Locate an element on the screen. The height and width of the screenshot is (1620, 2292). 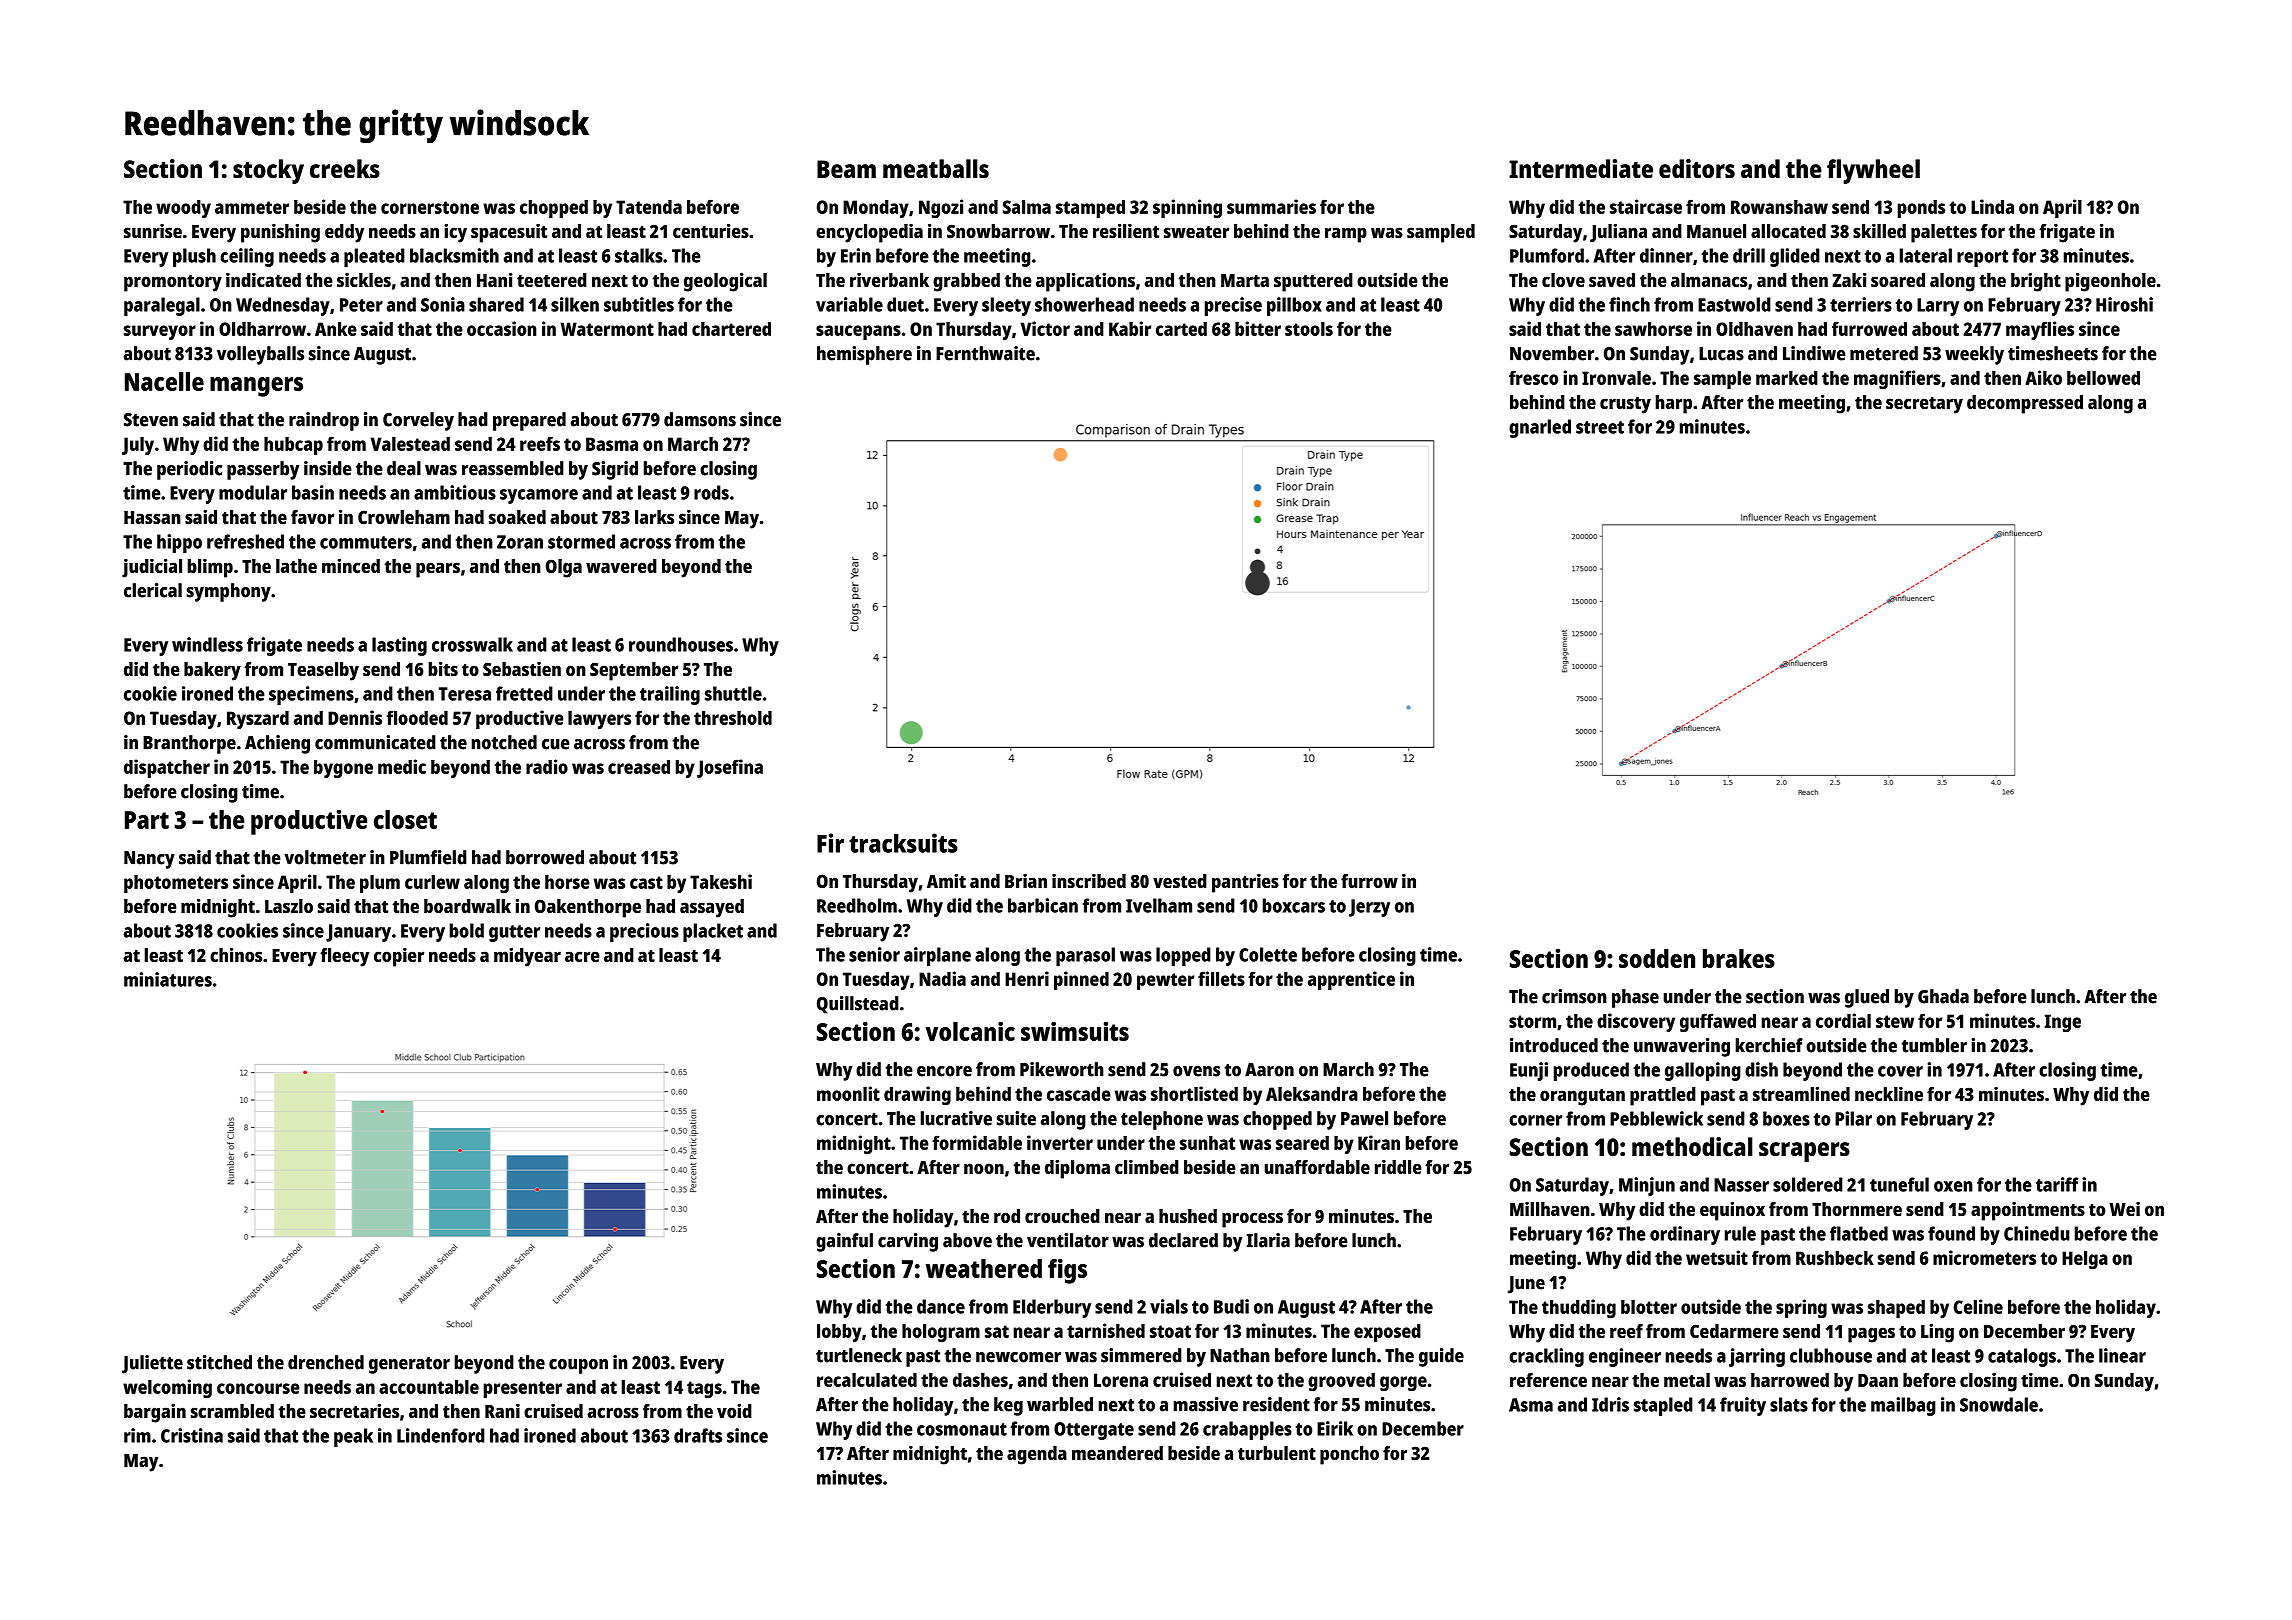
turbulent is located at coordinates (1277, 1453).
